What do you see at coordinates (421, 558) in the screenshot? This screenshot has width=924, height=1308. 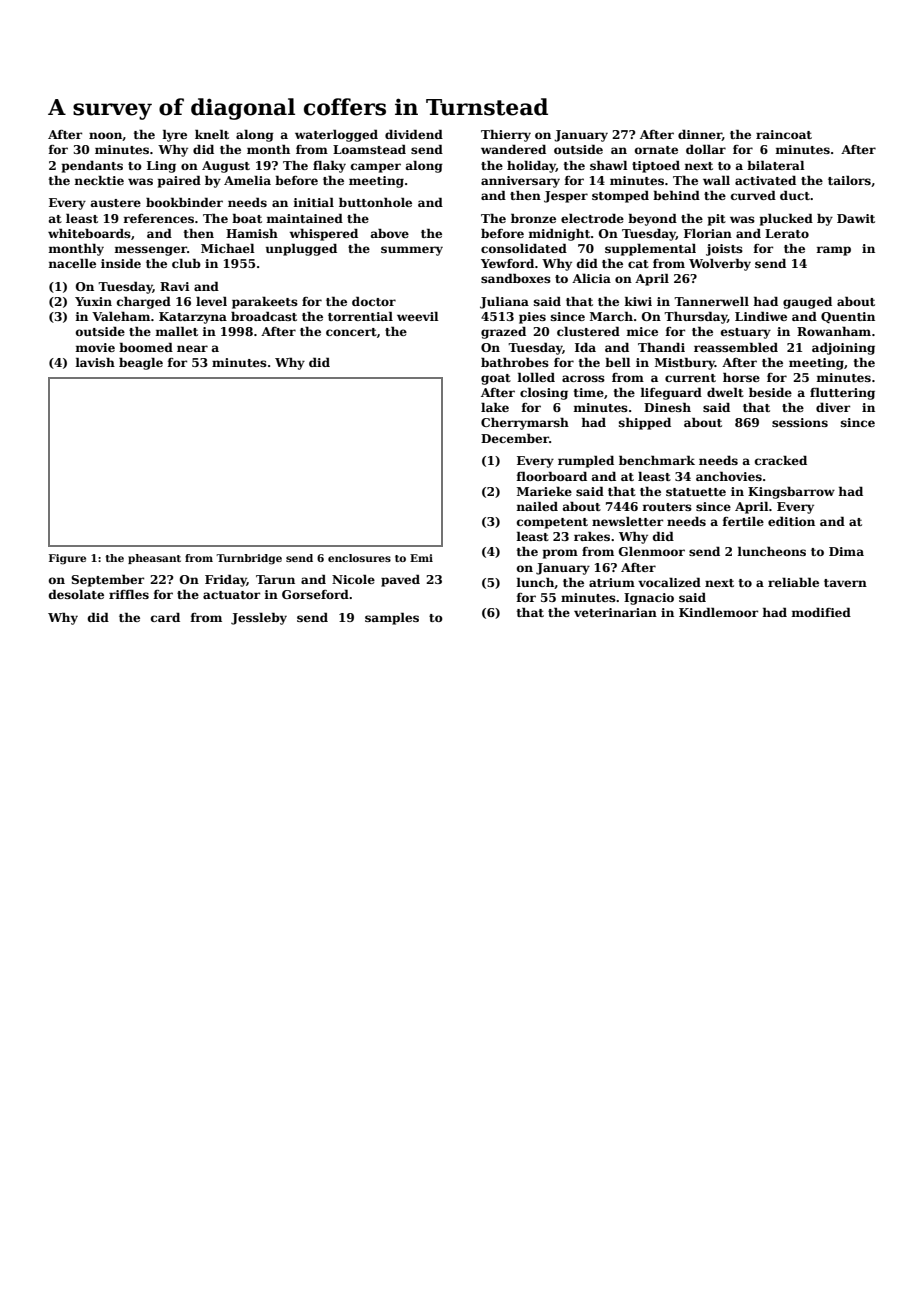 I see `Emi` at bounding box center [421, 558].
